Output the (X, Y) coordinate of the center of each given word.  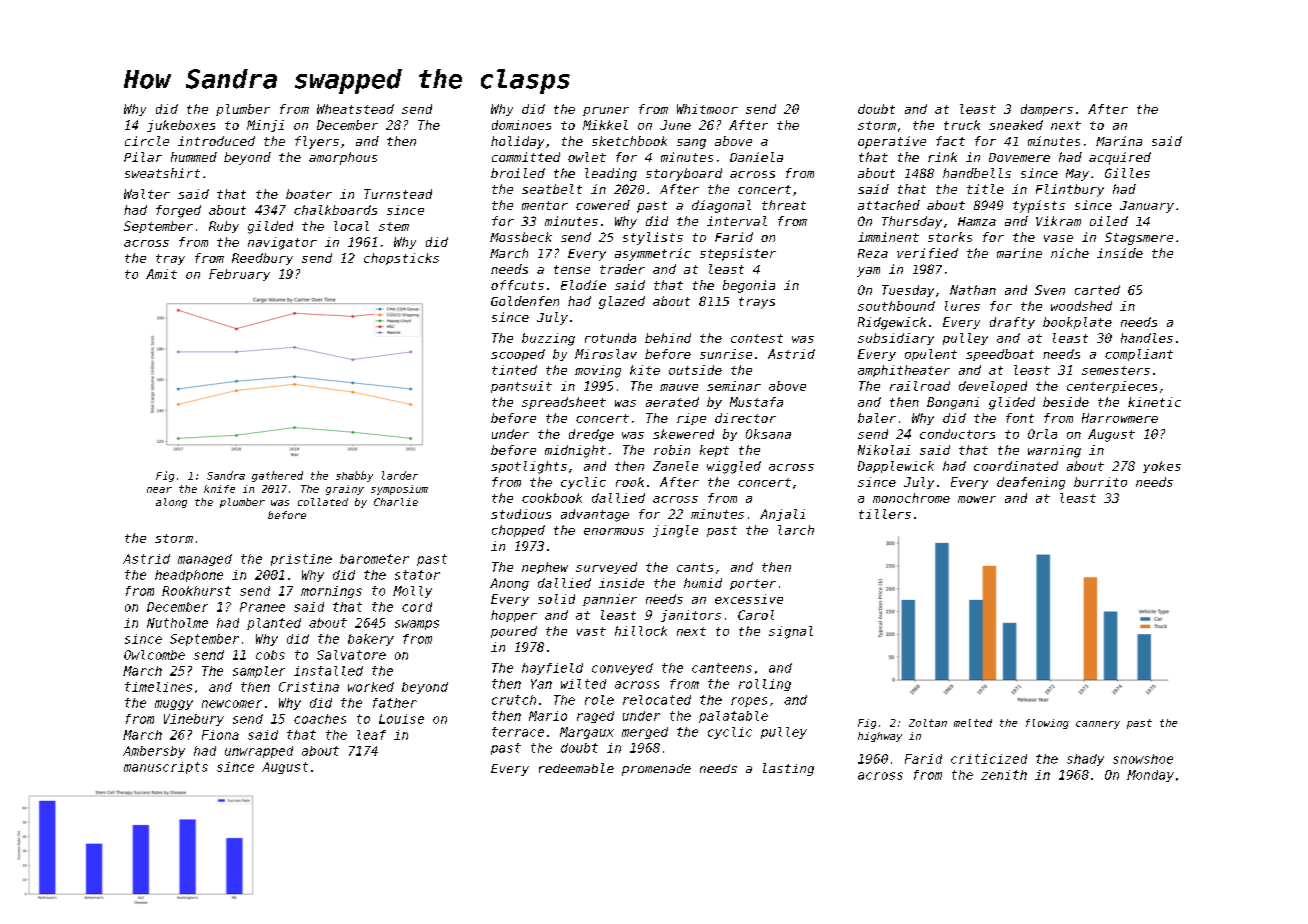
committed (526, 157)
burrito (1100, 482)
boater (309, 194)
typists (1039, 206)
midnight (575, 451)
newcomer (232, 704)
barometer (374, 559)
